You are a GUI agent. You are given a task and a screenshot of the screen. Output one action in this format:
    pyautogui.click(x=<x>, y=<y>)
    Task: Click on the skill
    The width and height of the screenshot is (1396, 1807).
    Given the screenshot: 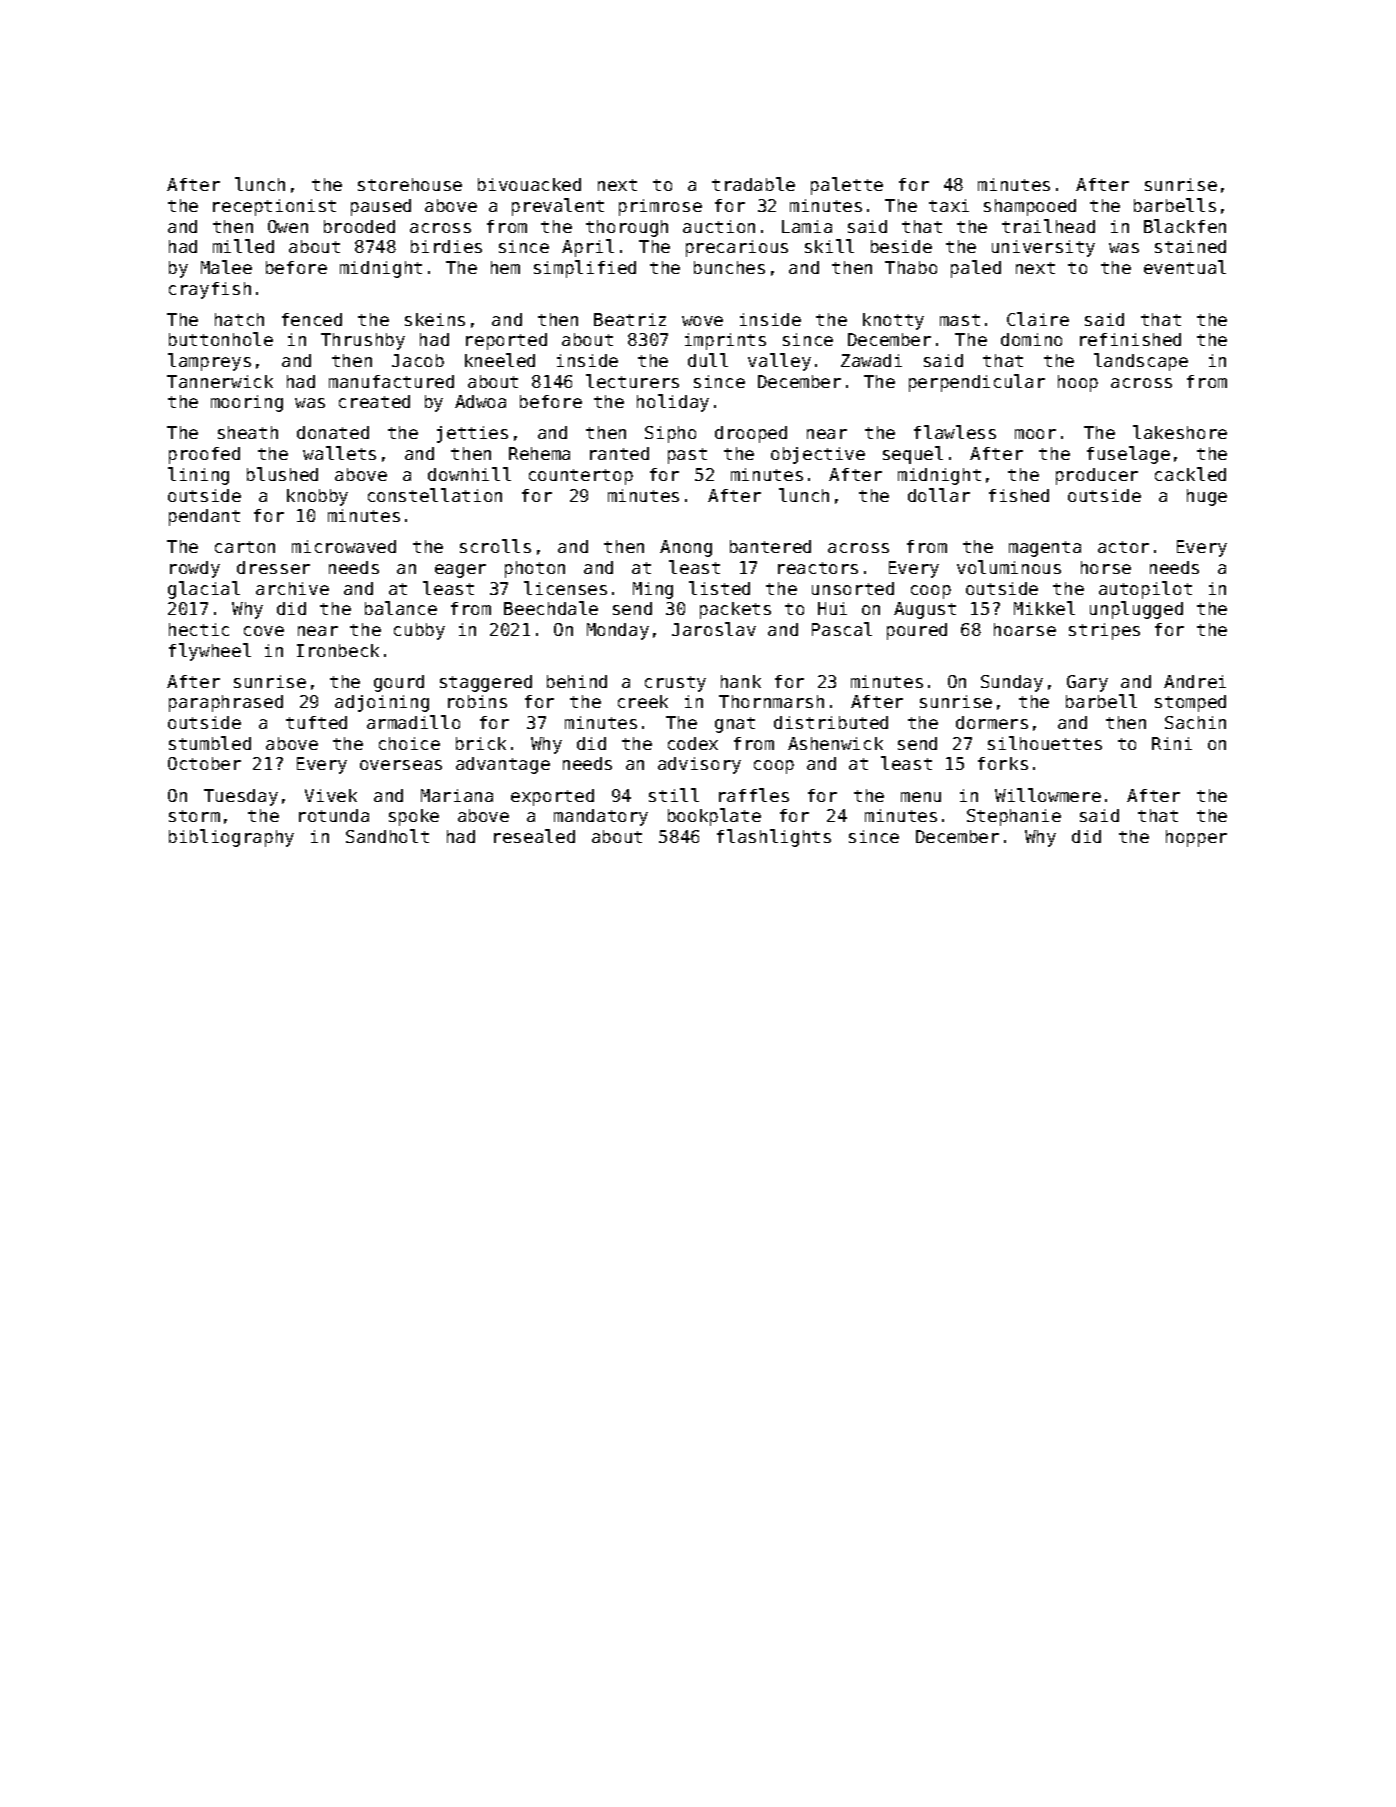 What is the action you would take?
    pyautogui.click(x=829, y=246)
